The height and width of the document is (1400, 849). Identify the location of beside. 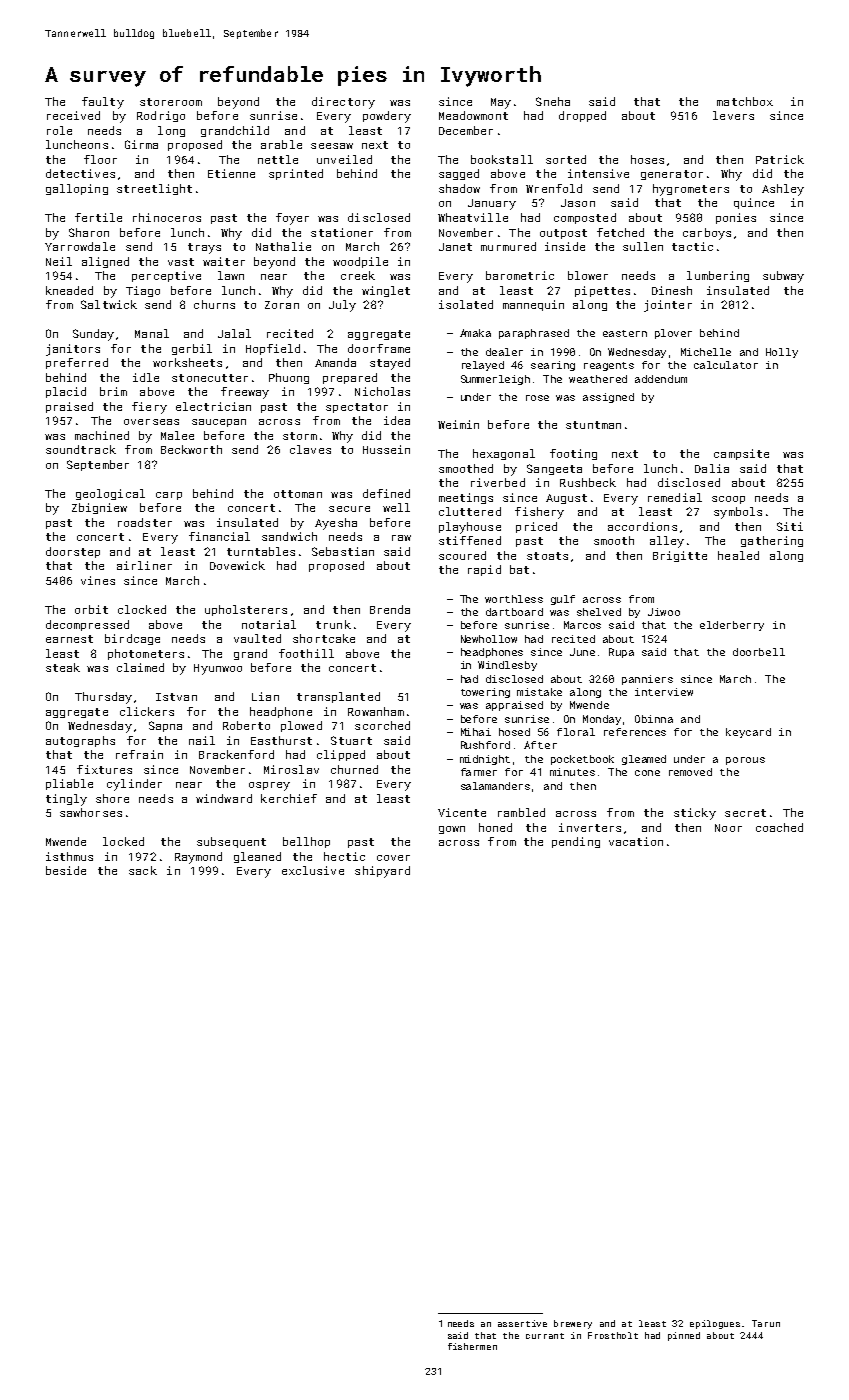
(66, 870).
